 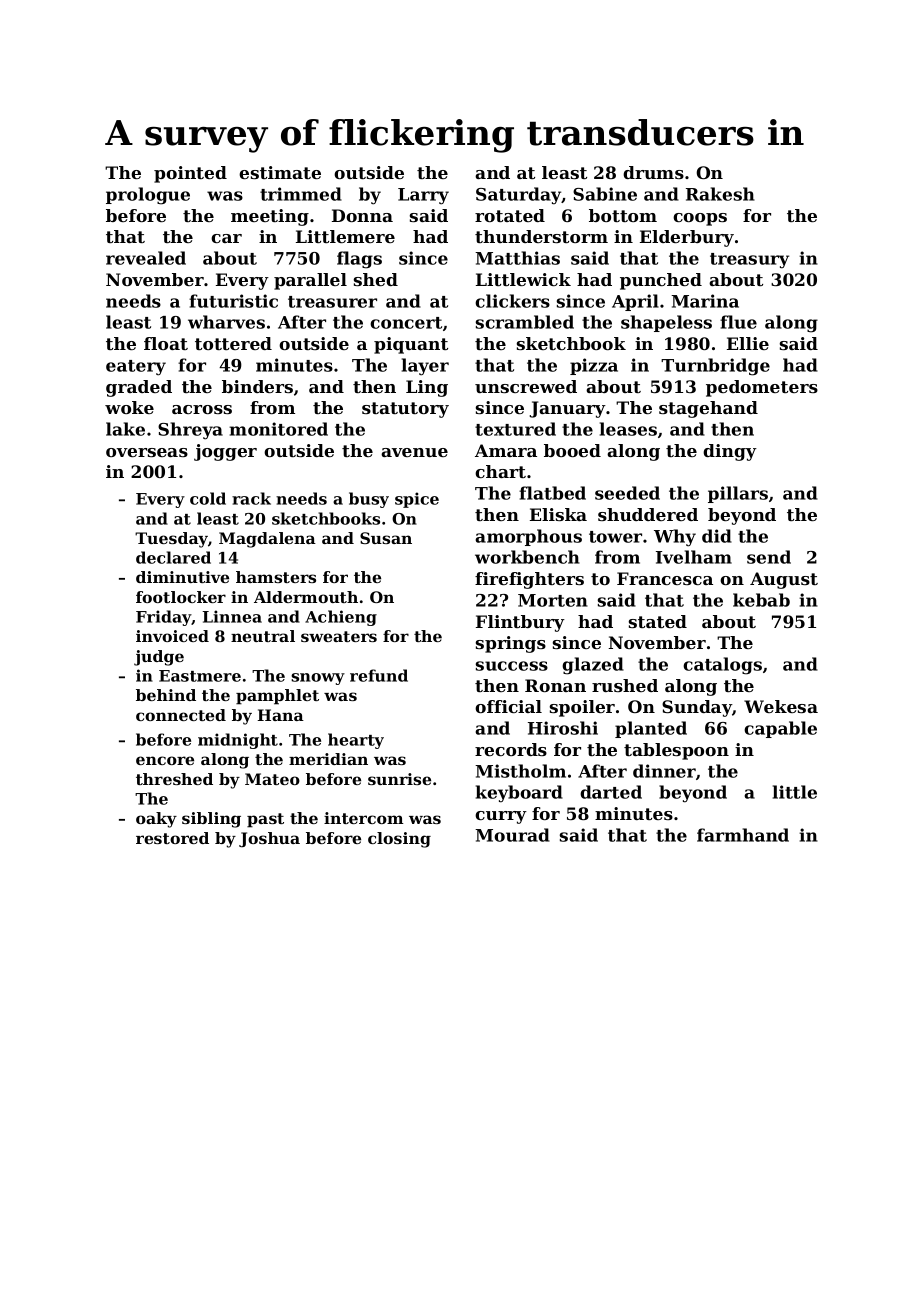 What do you see at coordinates (233, 343) in the screenshot?
I see `tottered` at bounding box center [233, 343].
